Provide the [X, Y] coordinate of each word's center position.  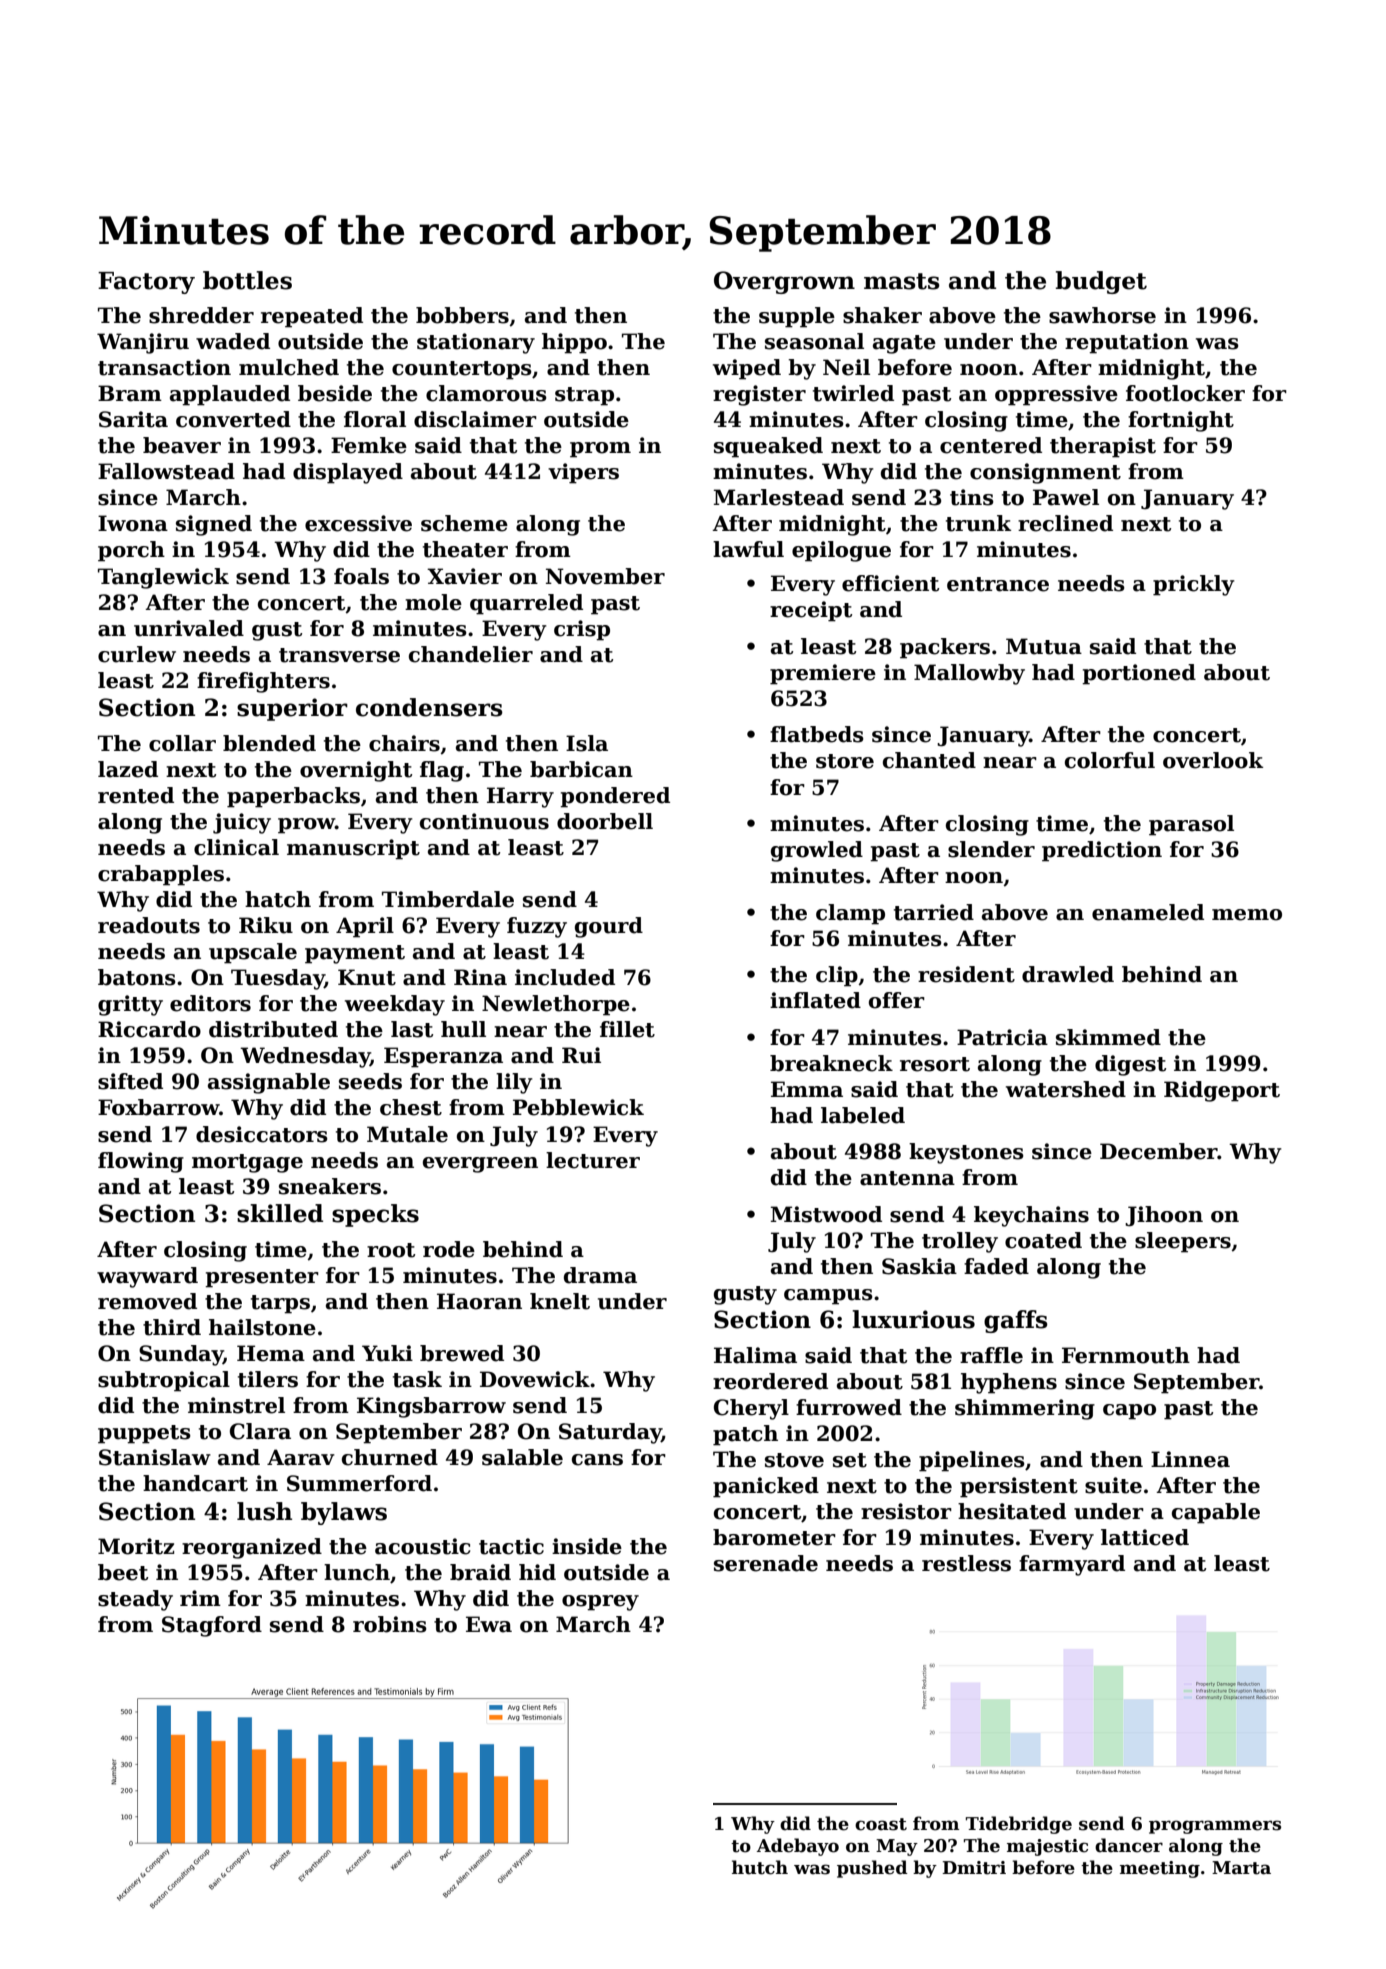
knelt [560, 1301]
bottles [247, 280]
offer [897, 1000]
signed [214, 525]
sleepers [1183, 1242]
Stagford [212, 1626]
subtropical [164, 1381]
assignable [269, 1083]
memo [1247, 915]
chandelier [471, 654]
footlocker [1185, 393]
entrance [998, 584]
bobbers [462, 315]
